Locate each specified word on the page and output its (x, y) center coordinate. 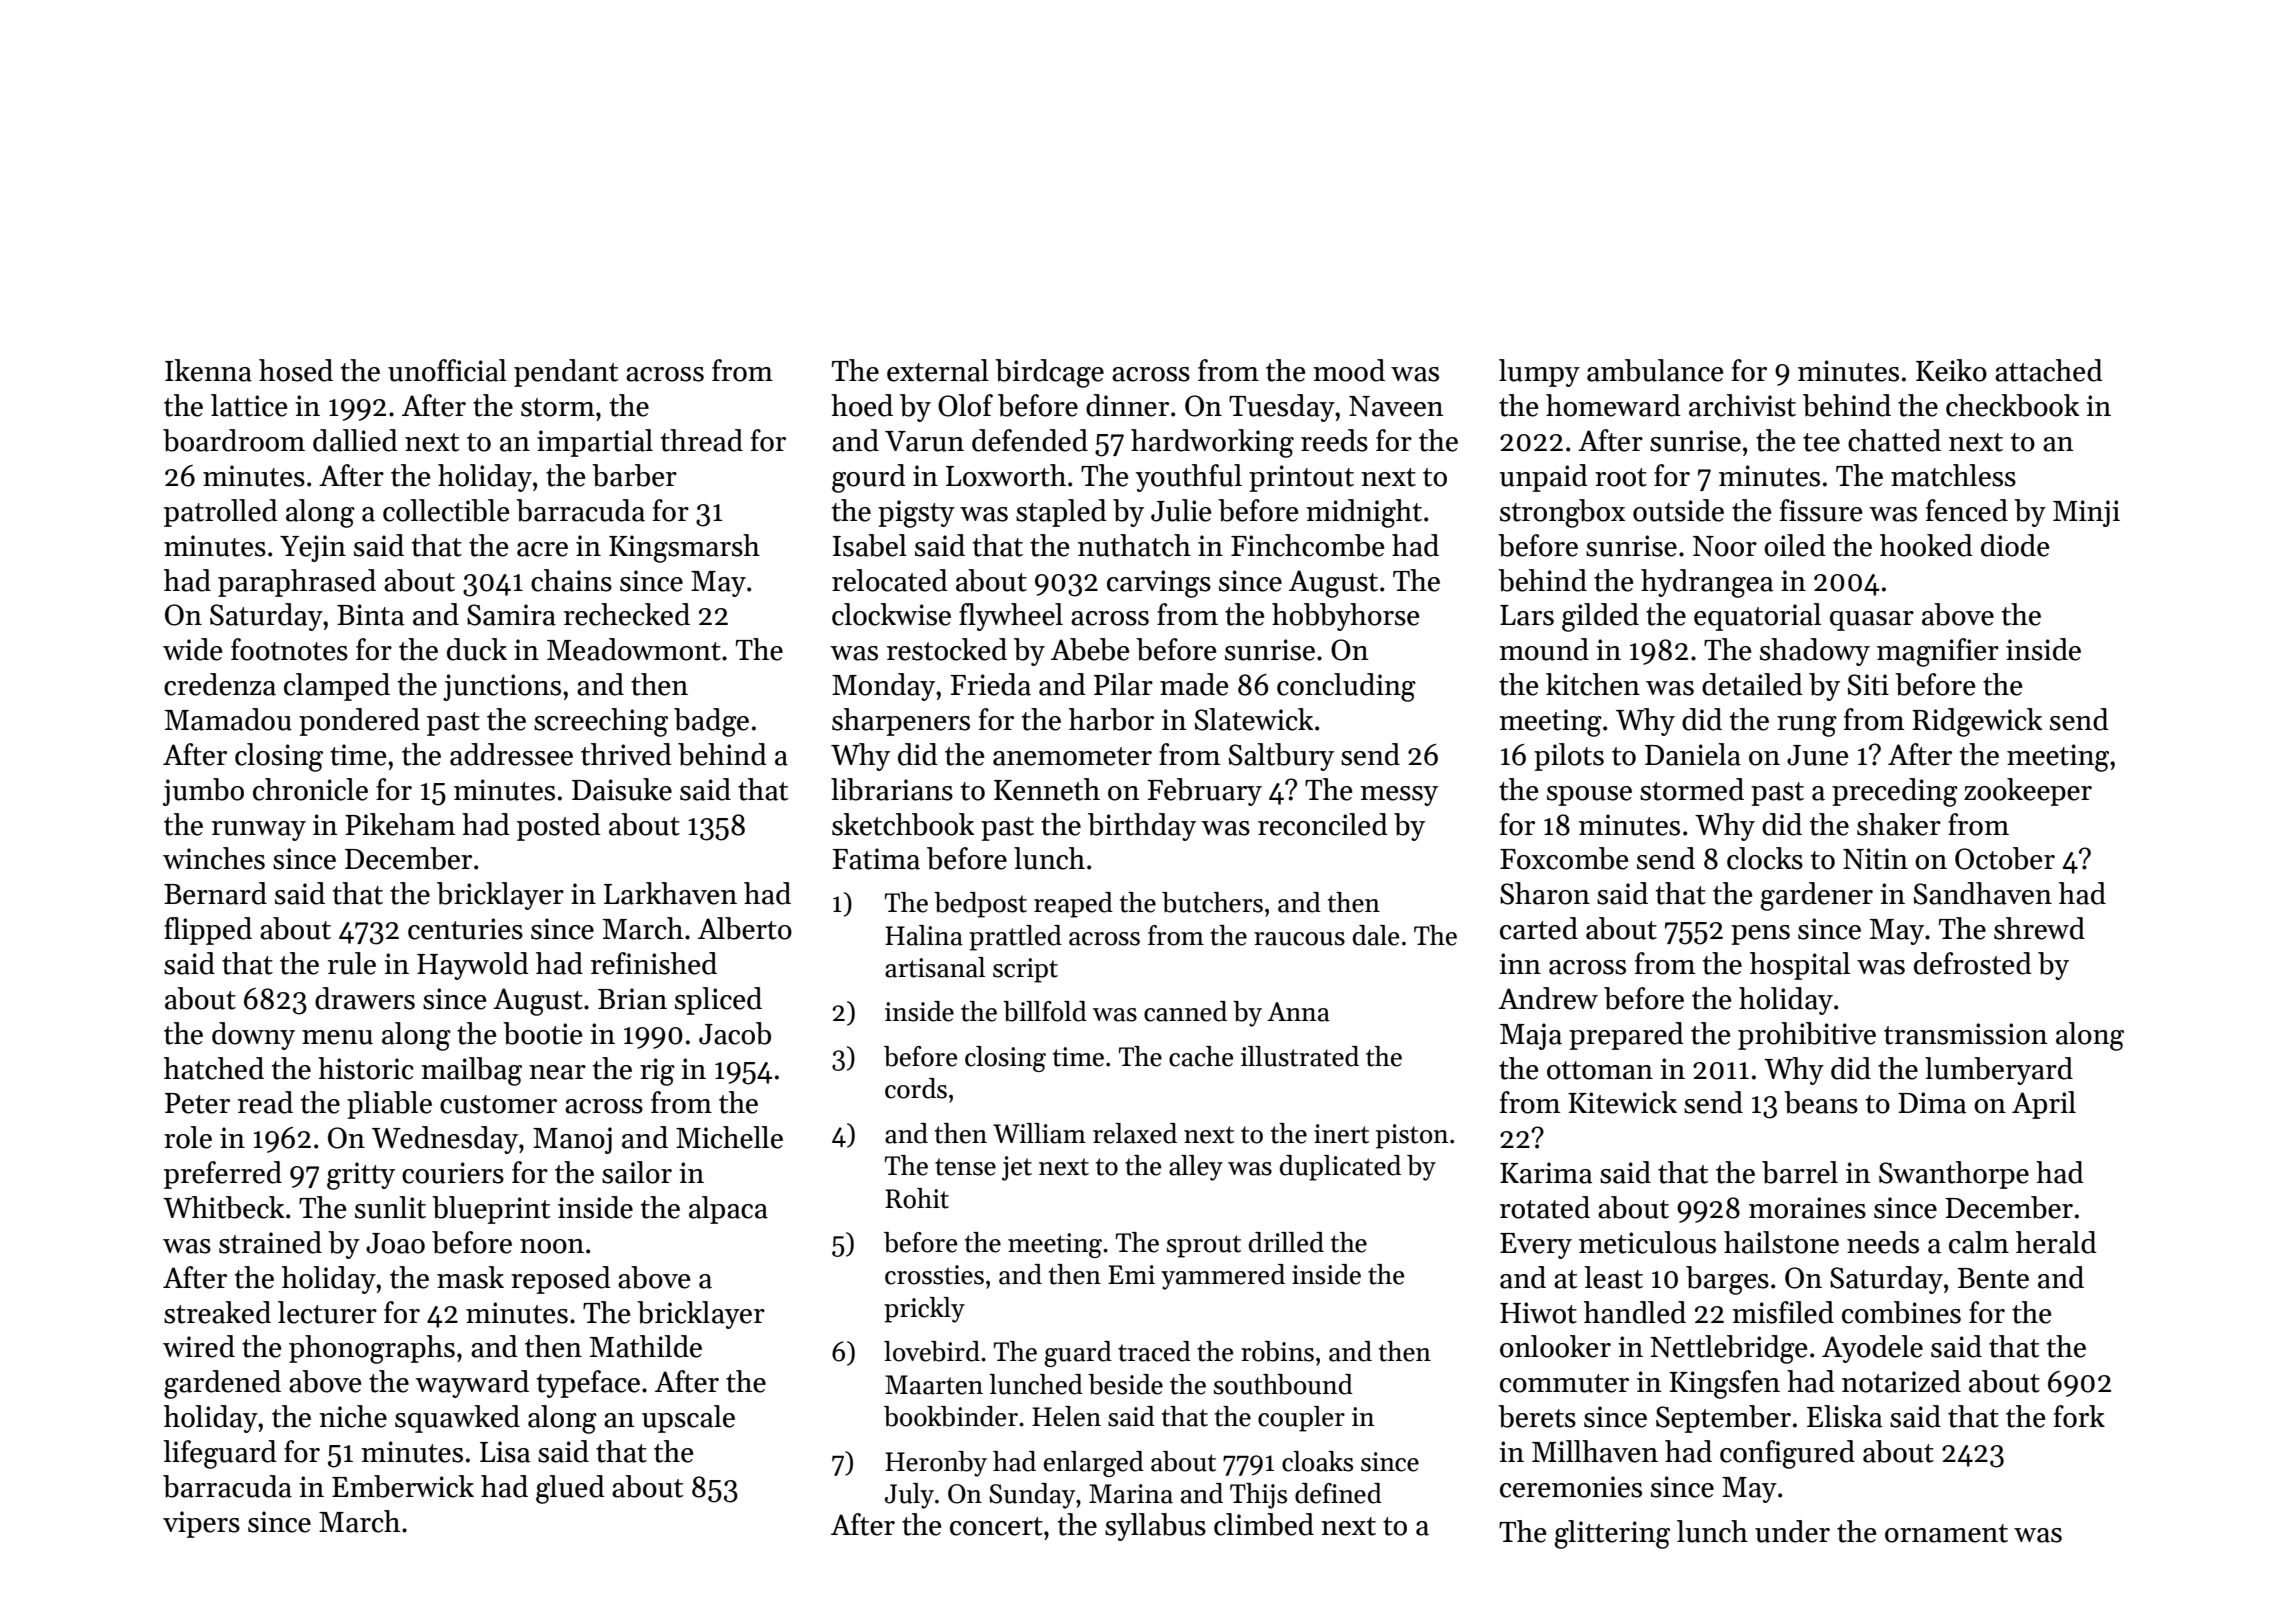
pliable (389, 1105)
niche (353, 1416)
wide (192, 649)
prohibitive (1807, 1036)
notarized (1901, 1381)
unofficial (447, 370)
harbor (1111, 719)
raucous (1299, 939)
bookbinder (951, 1416)
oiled (1795, 545)
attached (2049, 370)
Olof (965, 405)
